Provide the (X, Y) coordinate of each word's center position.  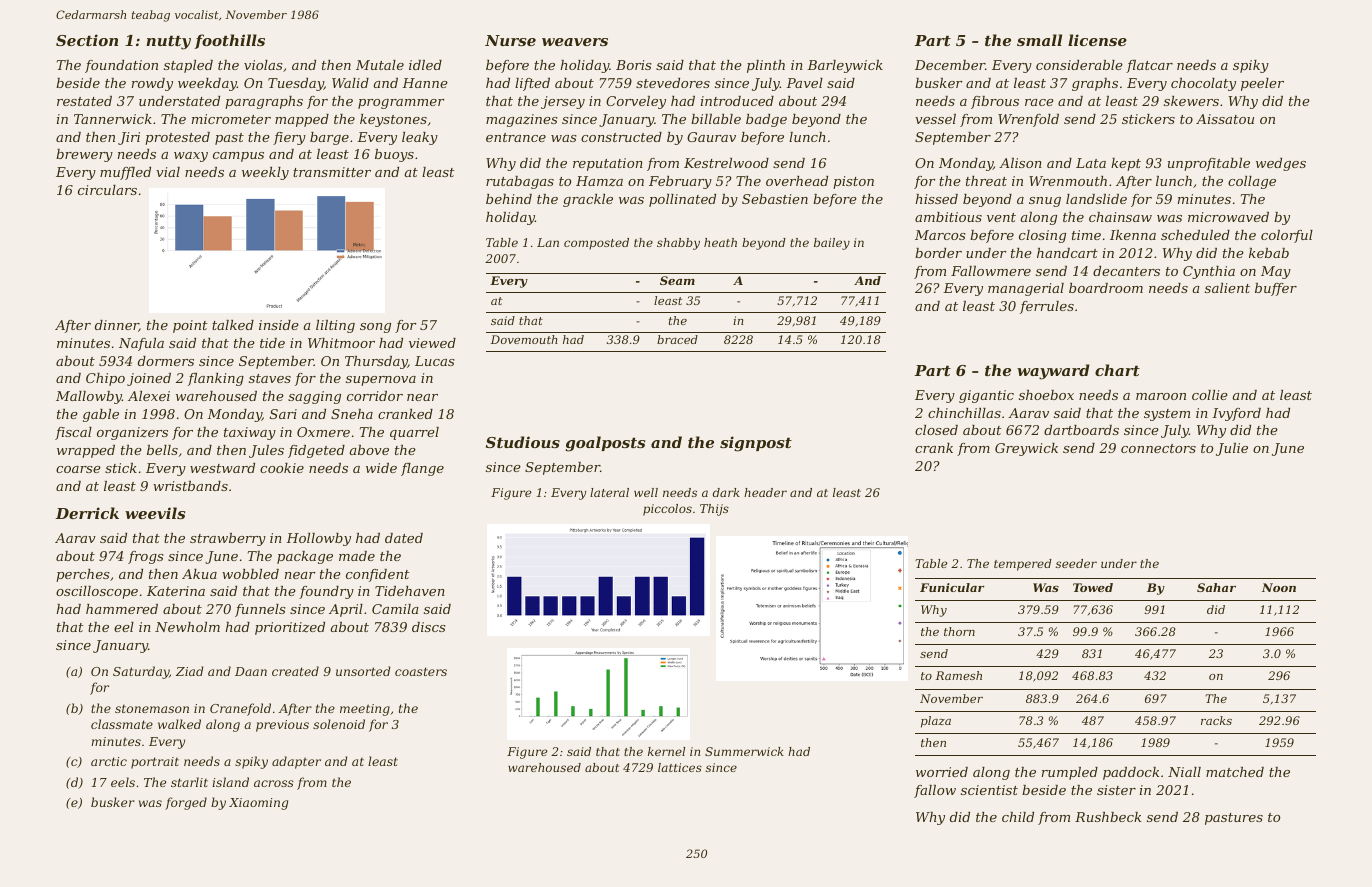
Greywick (1026, 449)
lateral (609, 492)
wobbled (250, 574)
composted (596, 244)
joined (149, 379)
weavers (575, 42)
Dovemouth (524, 339)
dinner (117, 326)
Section (87, 40)
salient (1227, 288)
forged (186, 803)
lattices (680, 767)
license (1097, 40)
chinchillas (964, 413)
